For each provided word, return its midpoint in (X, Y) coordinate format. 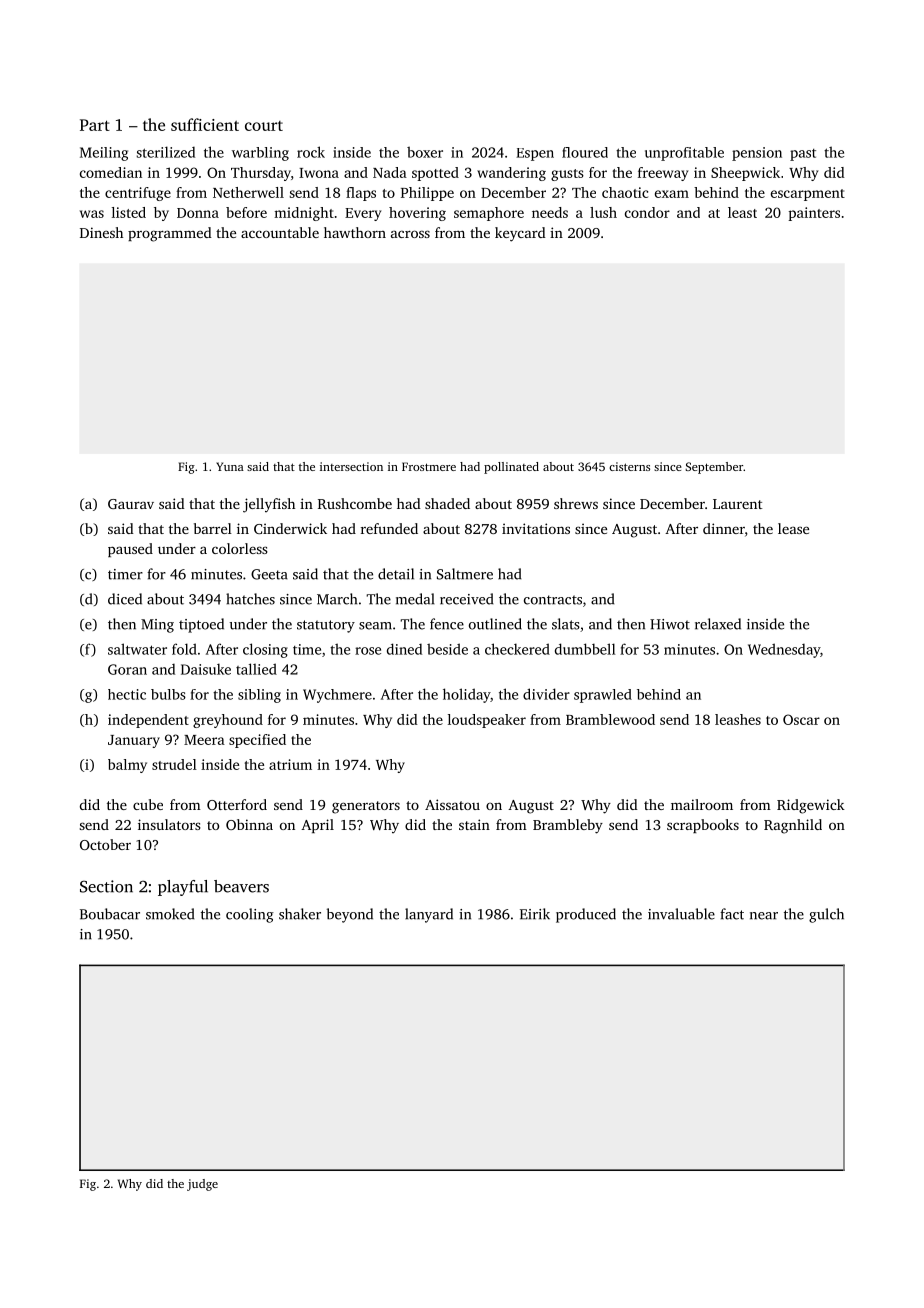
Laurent (737, 504)
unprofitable (684, 154)
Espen (535, 154)
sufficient (205, 124)
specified (257, 741)
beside (447, 649)
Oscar (801, 719)
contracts (553, 600)
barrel (213, 528)
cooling (250, 915)
